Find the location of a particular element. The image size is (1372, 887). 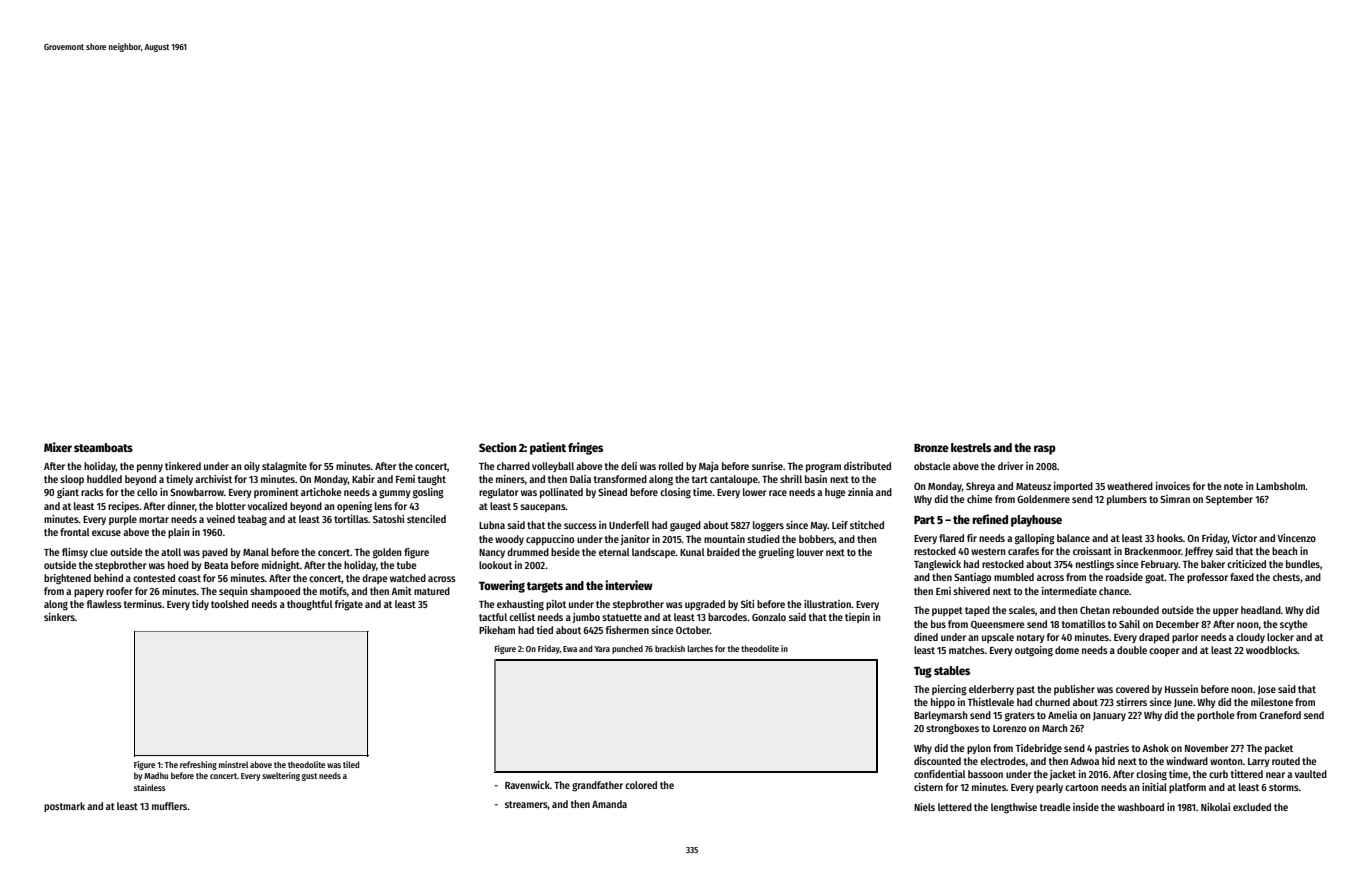

graters is located at coordinates (1020, 717).
